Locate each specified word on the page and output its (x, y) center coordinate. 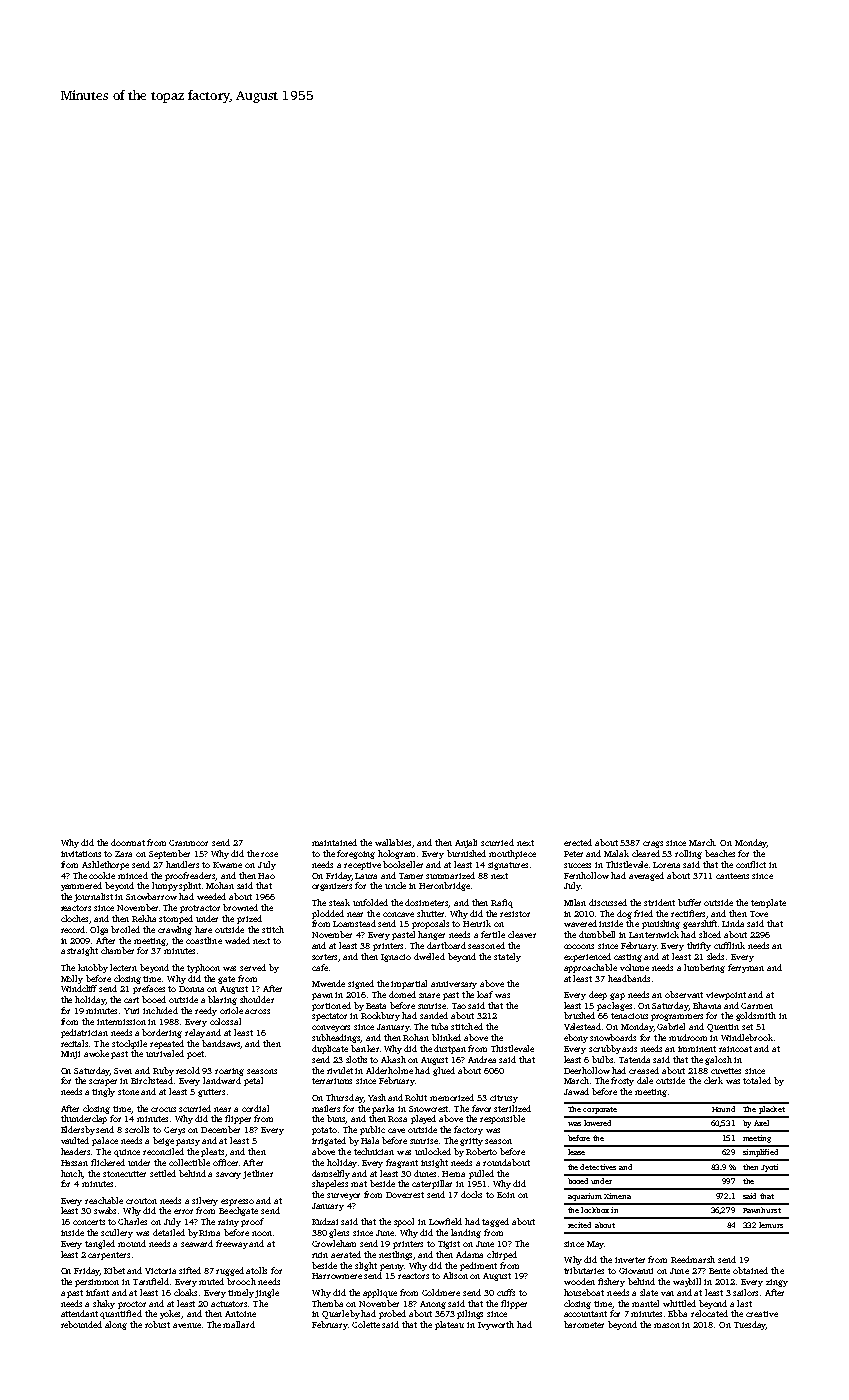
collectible (189, 1162)
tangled (100, 1244)
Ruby (163, 1071)
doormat (128, 842)
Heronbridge (444, 886)
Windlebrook (747, 1037)
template (768, 903)
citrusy (504, 1099)
